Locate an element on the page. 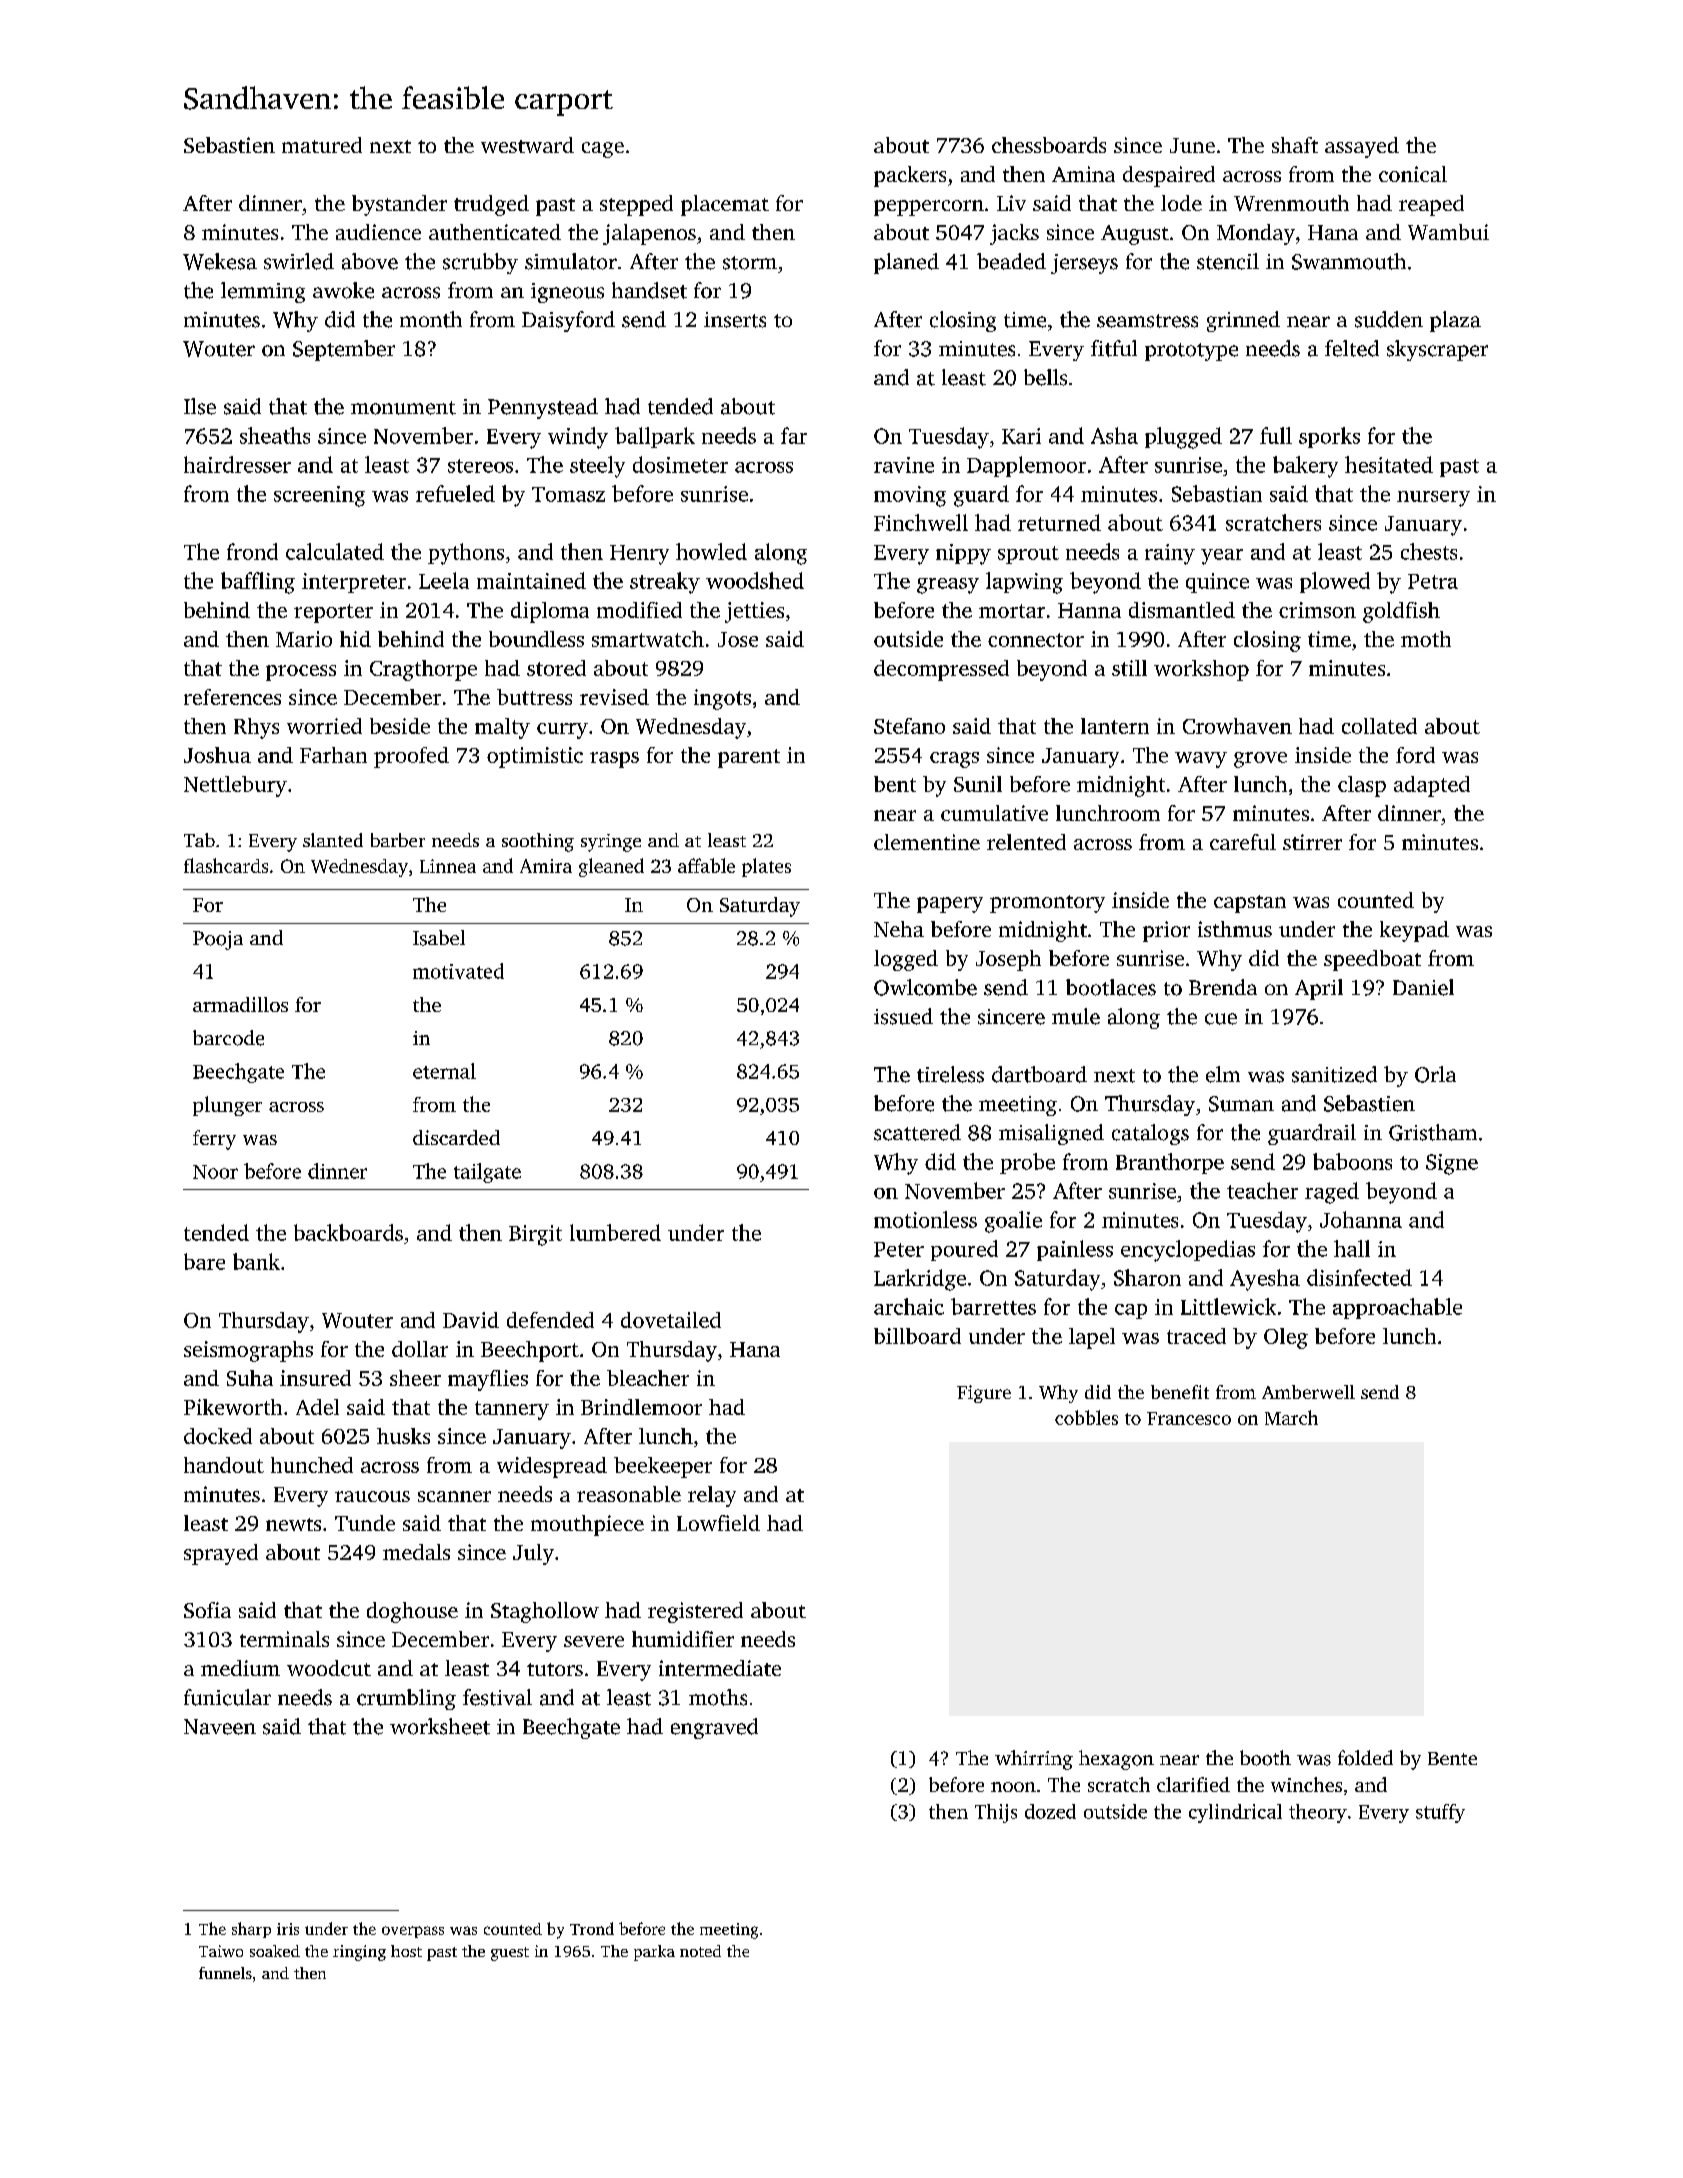  hall is located at coordinates (1352, 1248).
